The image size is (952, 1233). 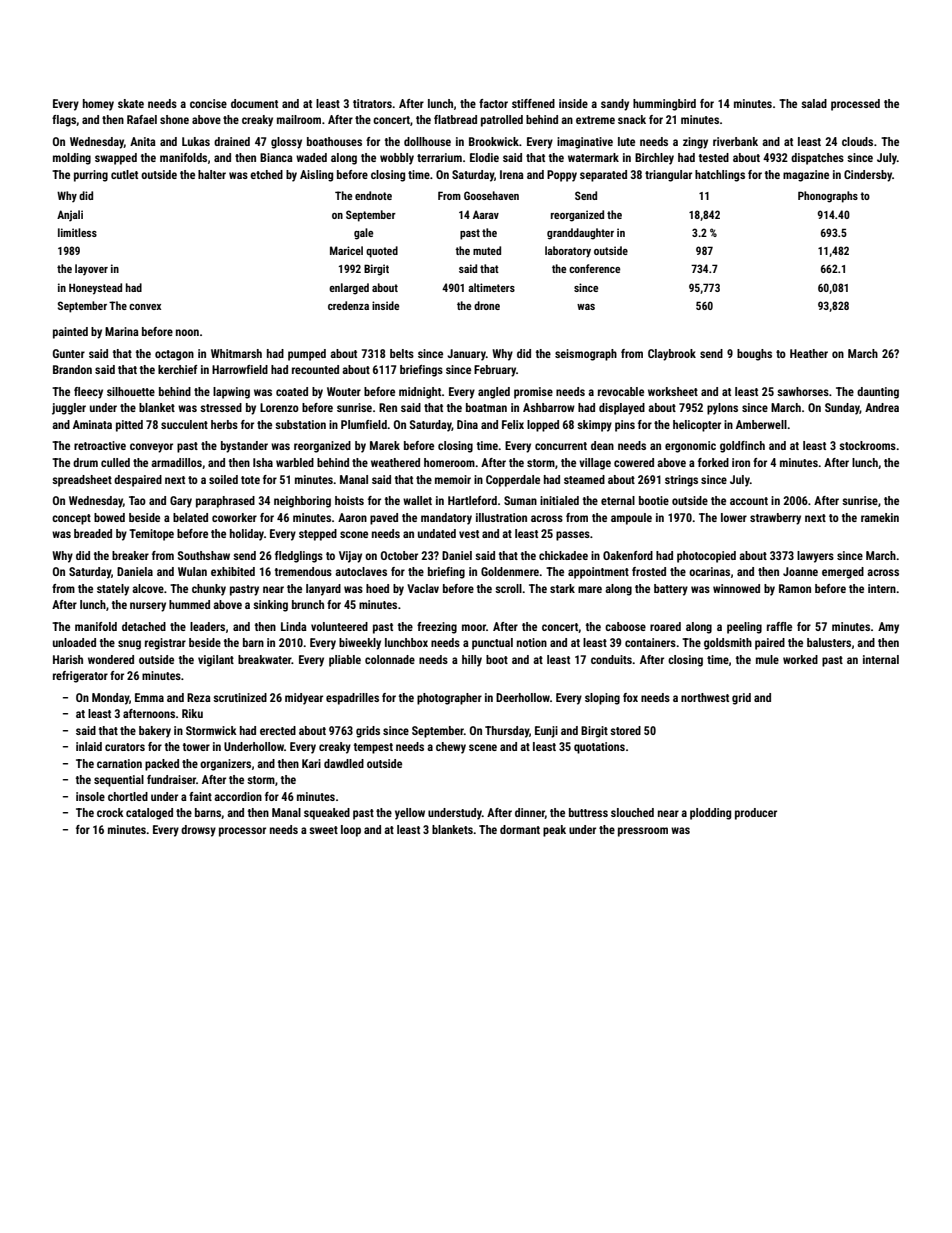 I want to click on skate, so click(x=131, y=103).
